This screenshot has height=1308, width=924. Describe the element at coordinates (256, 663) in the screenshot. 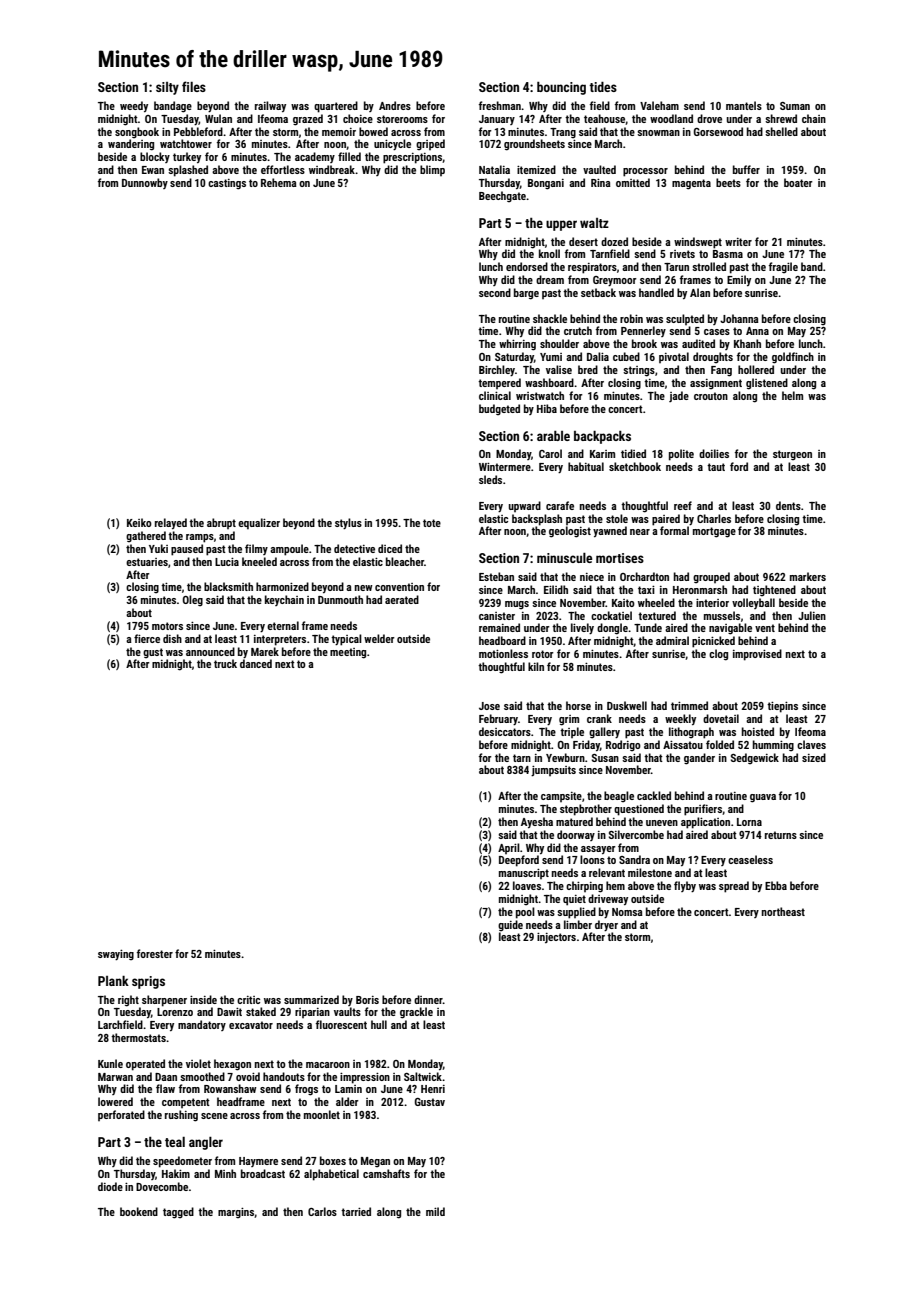

I see `danced` at that location.
